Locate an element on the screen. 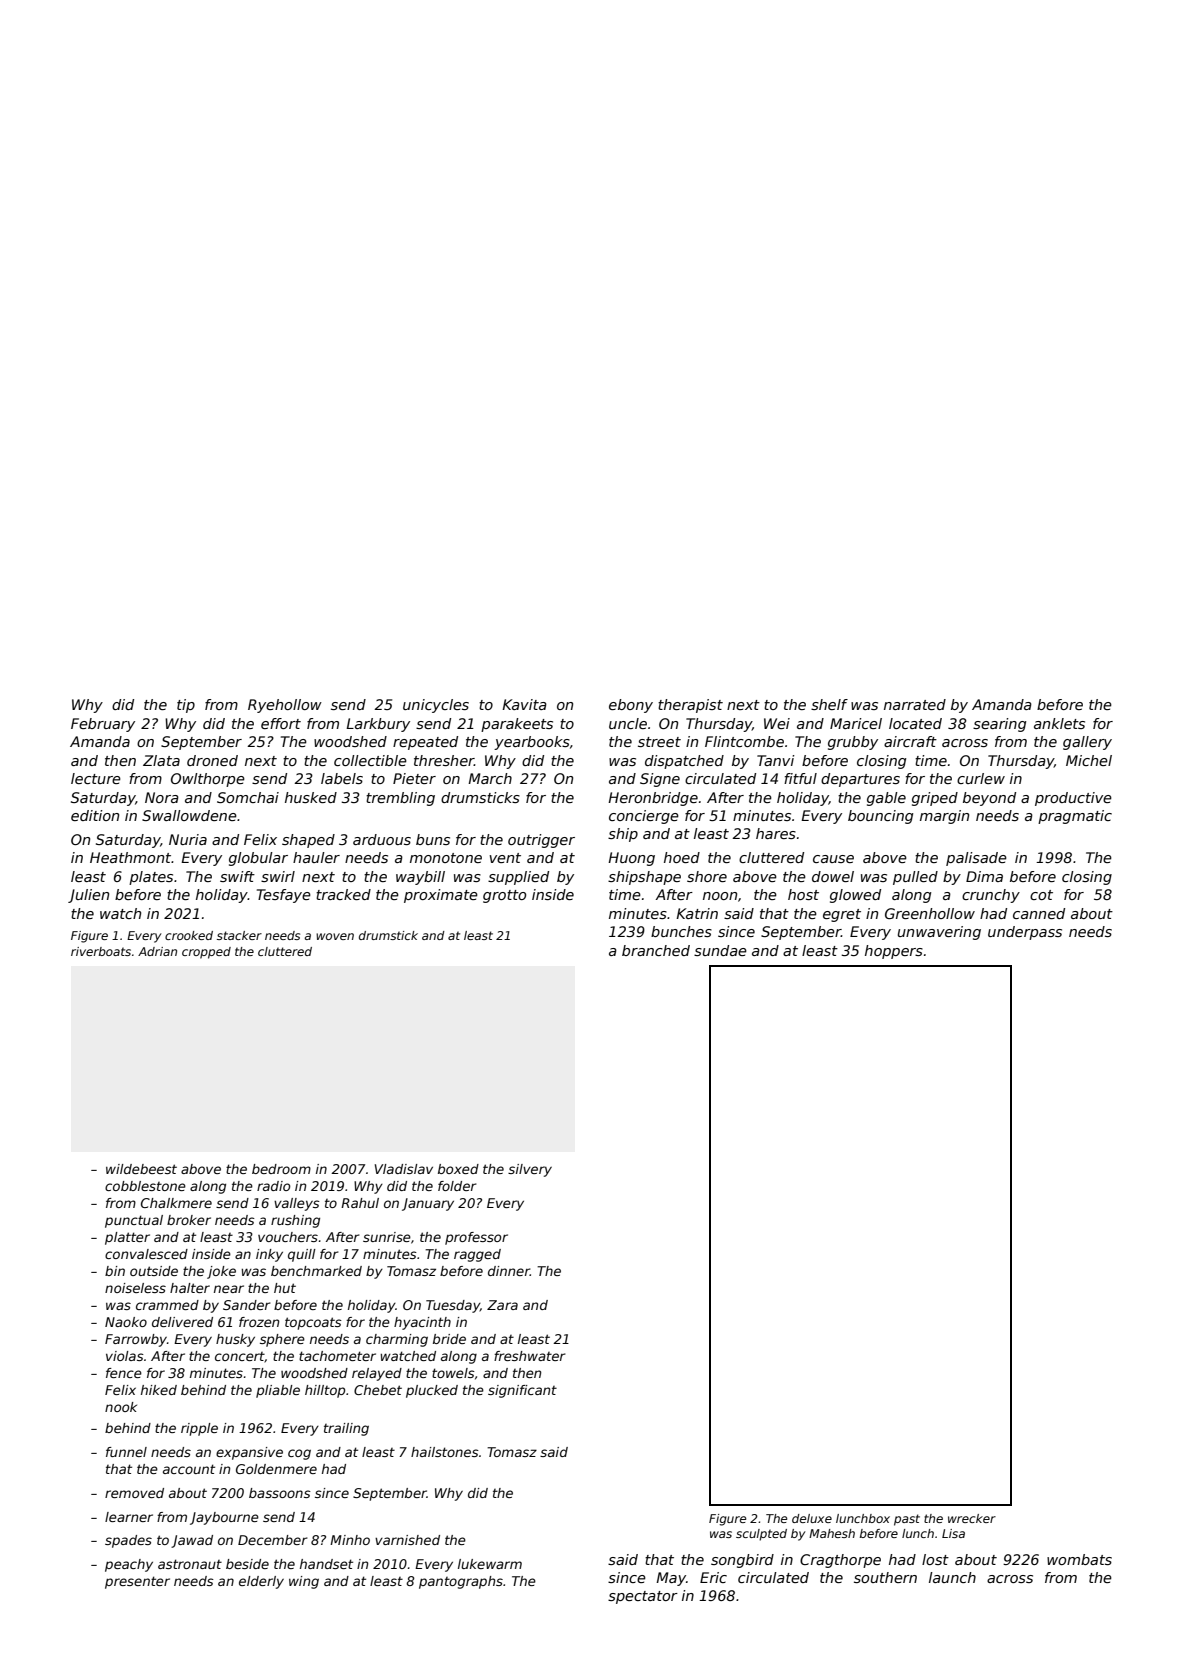  underpass is located at coordinates (1025, 933).
